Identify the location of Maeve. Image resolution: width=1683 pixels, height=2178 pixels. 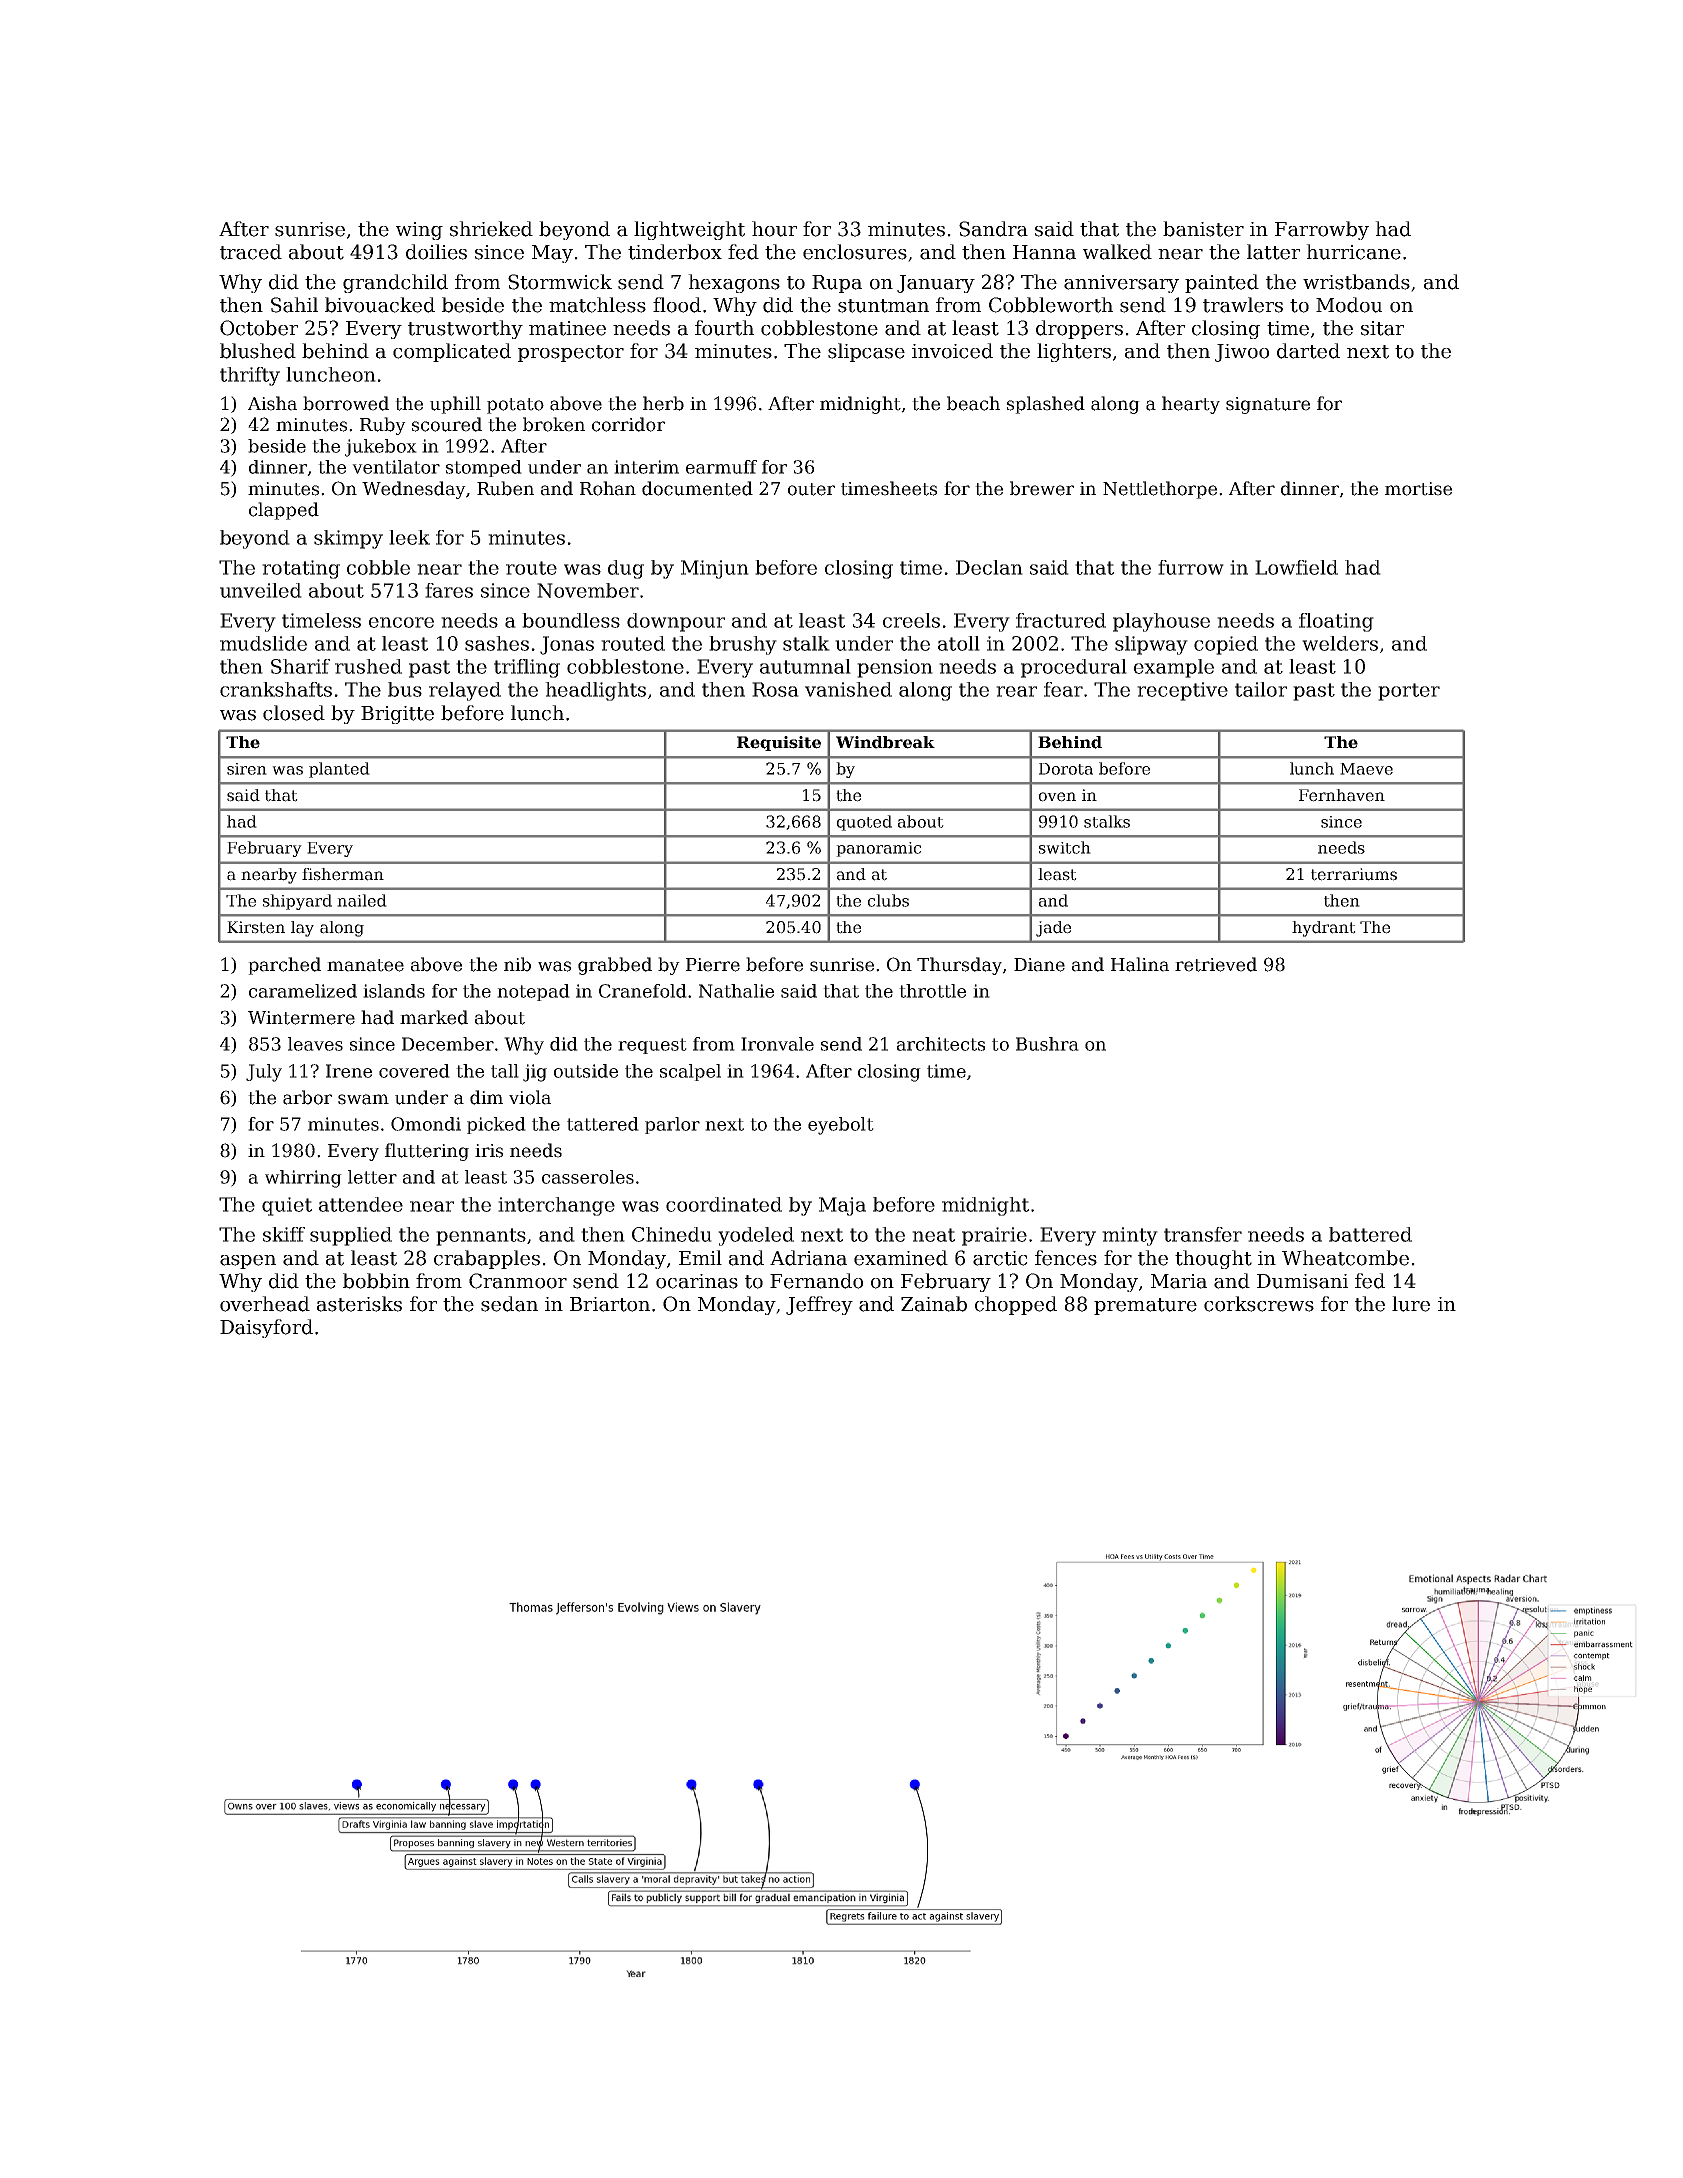
(1366, 769).
